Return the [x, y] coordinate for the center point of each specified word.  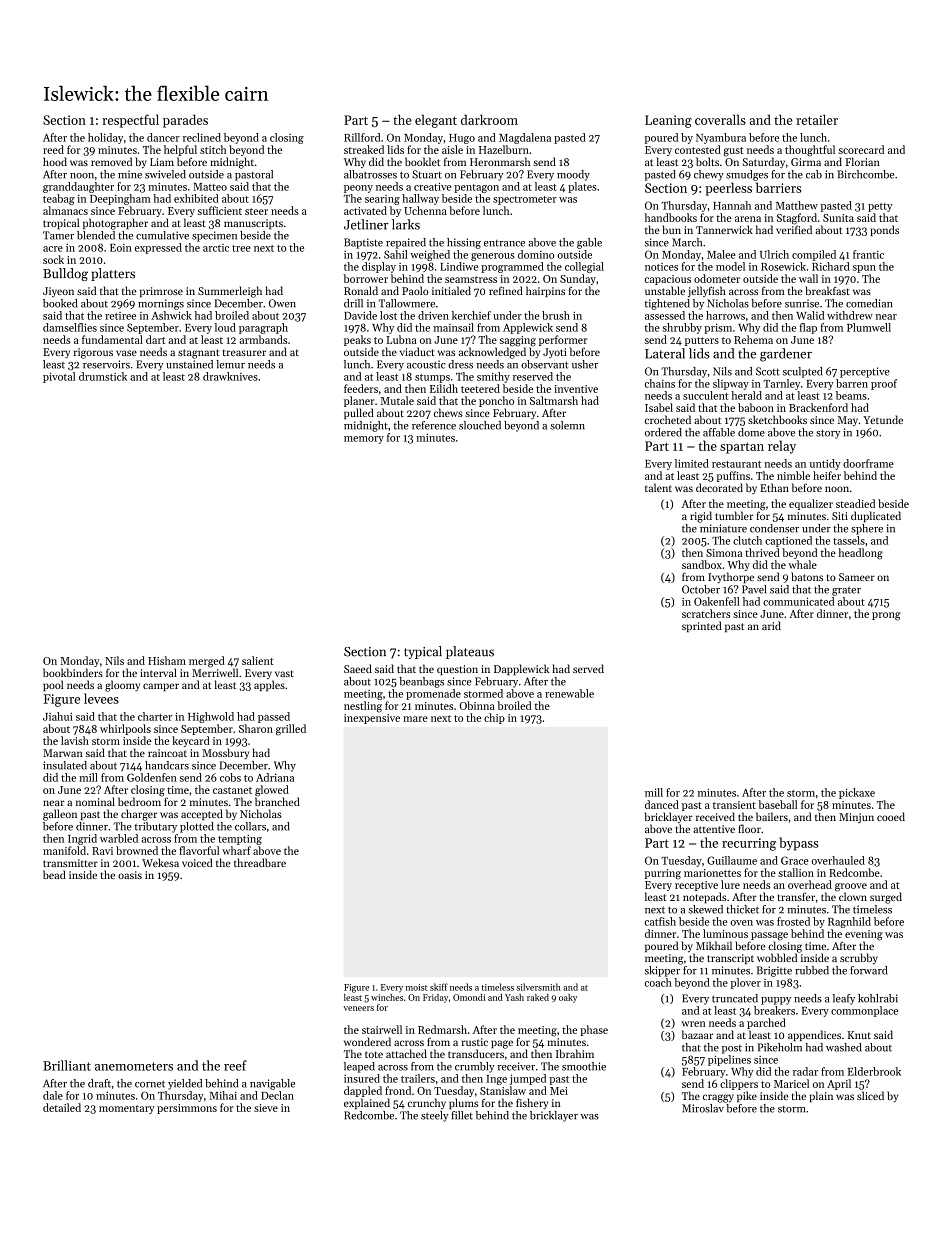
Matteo [210, 187]
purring [663, 874]
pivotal [59, 377]
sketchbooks [777, 419]
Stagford [797, 219]
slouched [480, 425]
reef [235, 1065]
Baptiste [363, 243]
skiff [439, 987]
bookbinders [73, 672]
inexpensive [372, 719]
